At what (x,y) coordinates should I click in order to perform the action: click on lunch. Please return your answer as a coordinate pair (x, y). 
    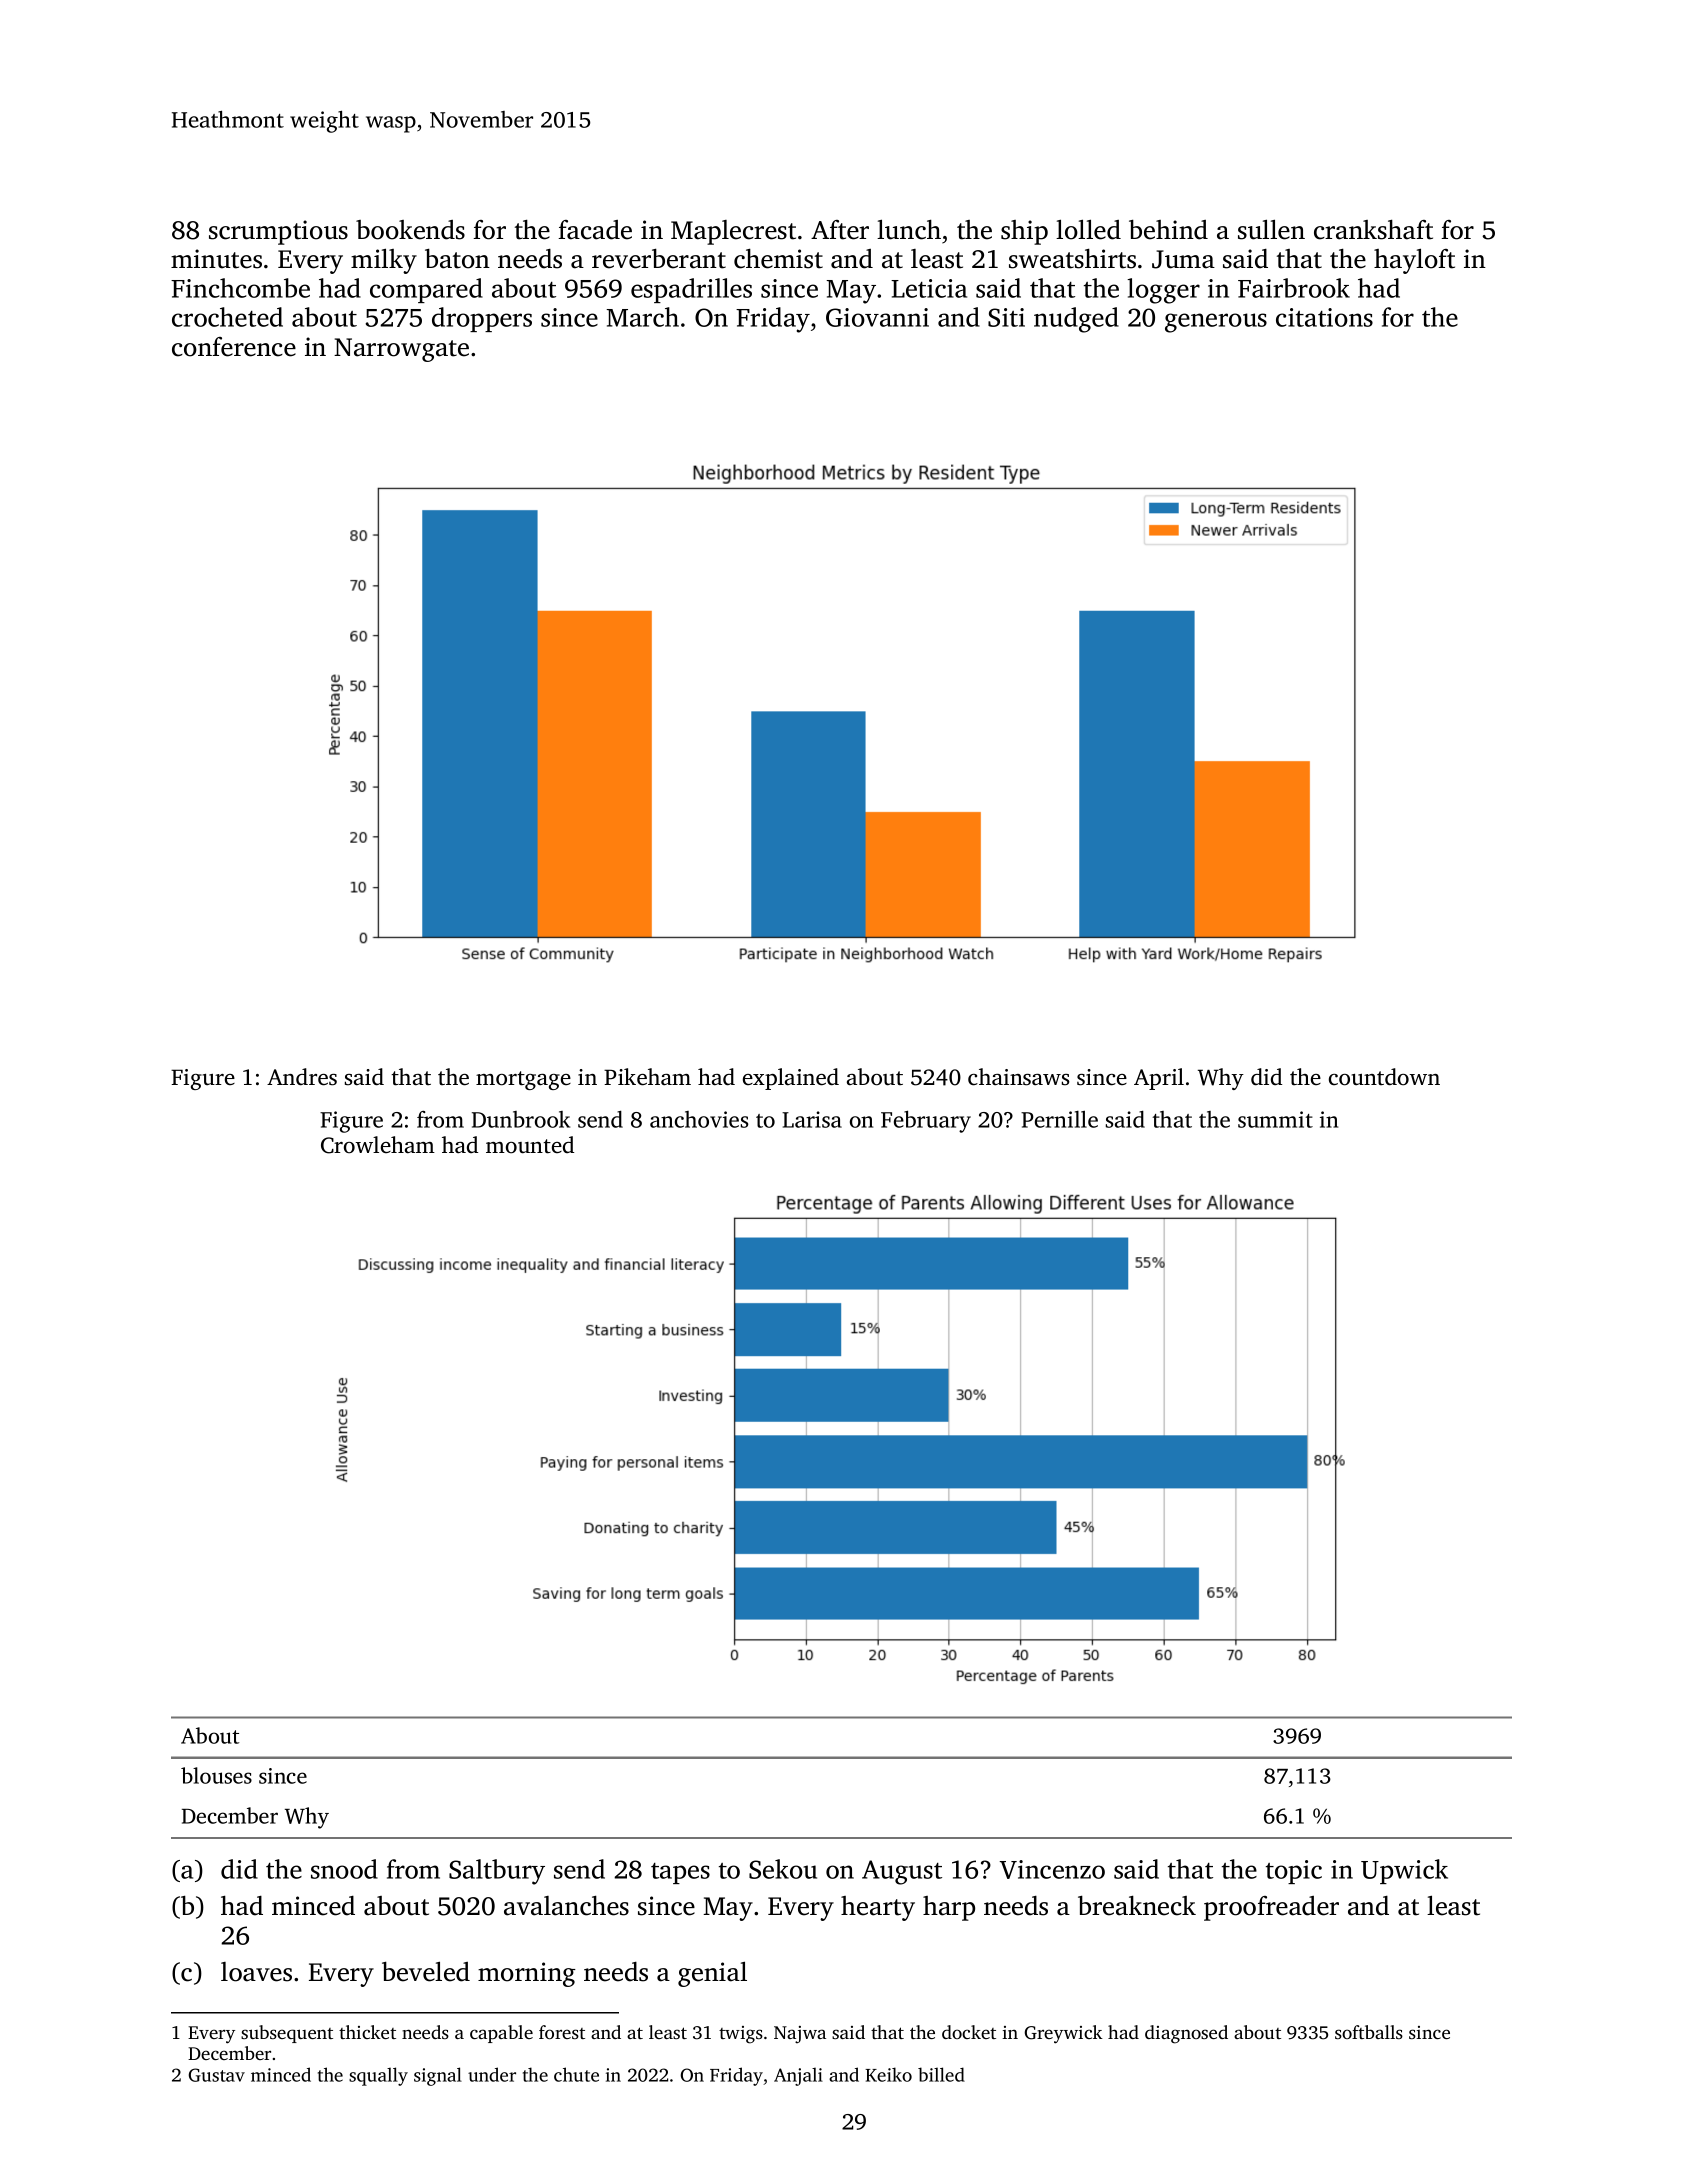
    Looking at the image, I should click on (909, 229).
